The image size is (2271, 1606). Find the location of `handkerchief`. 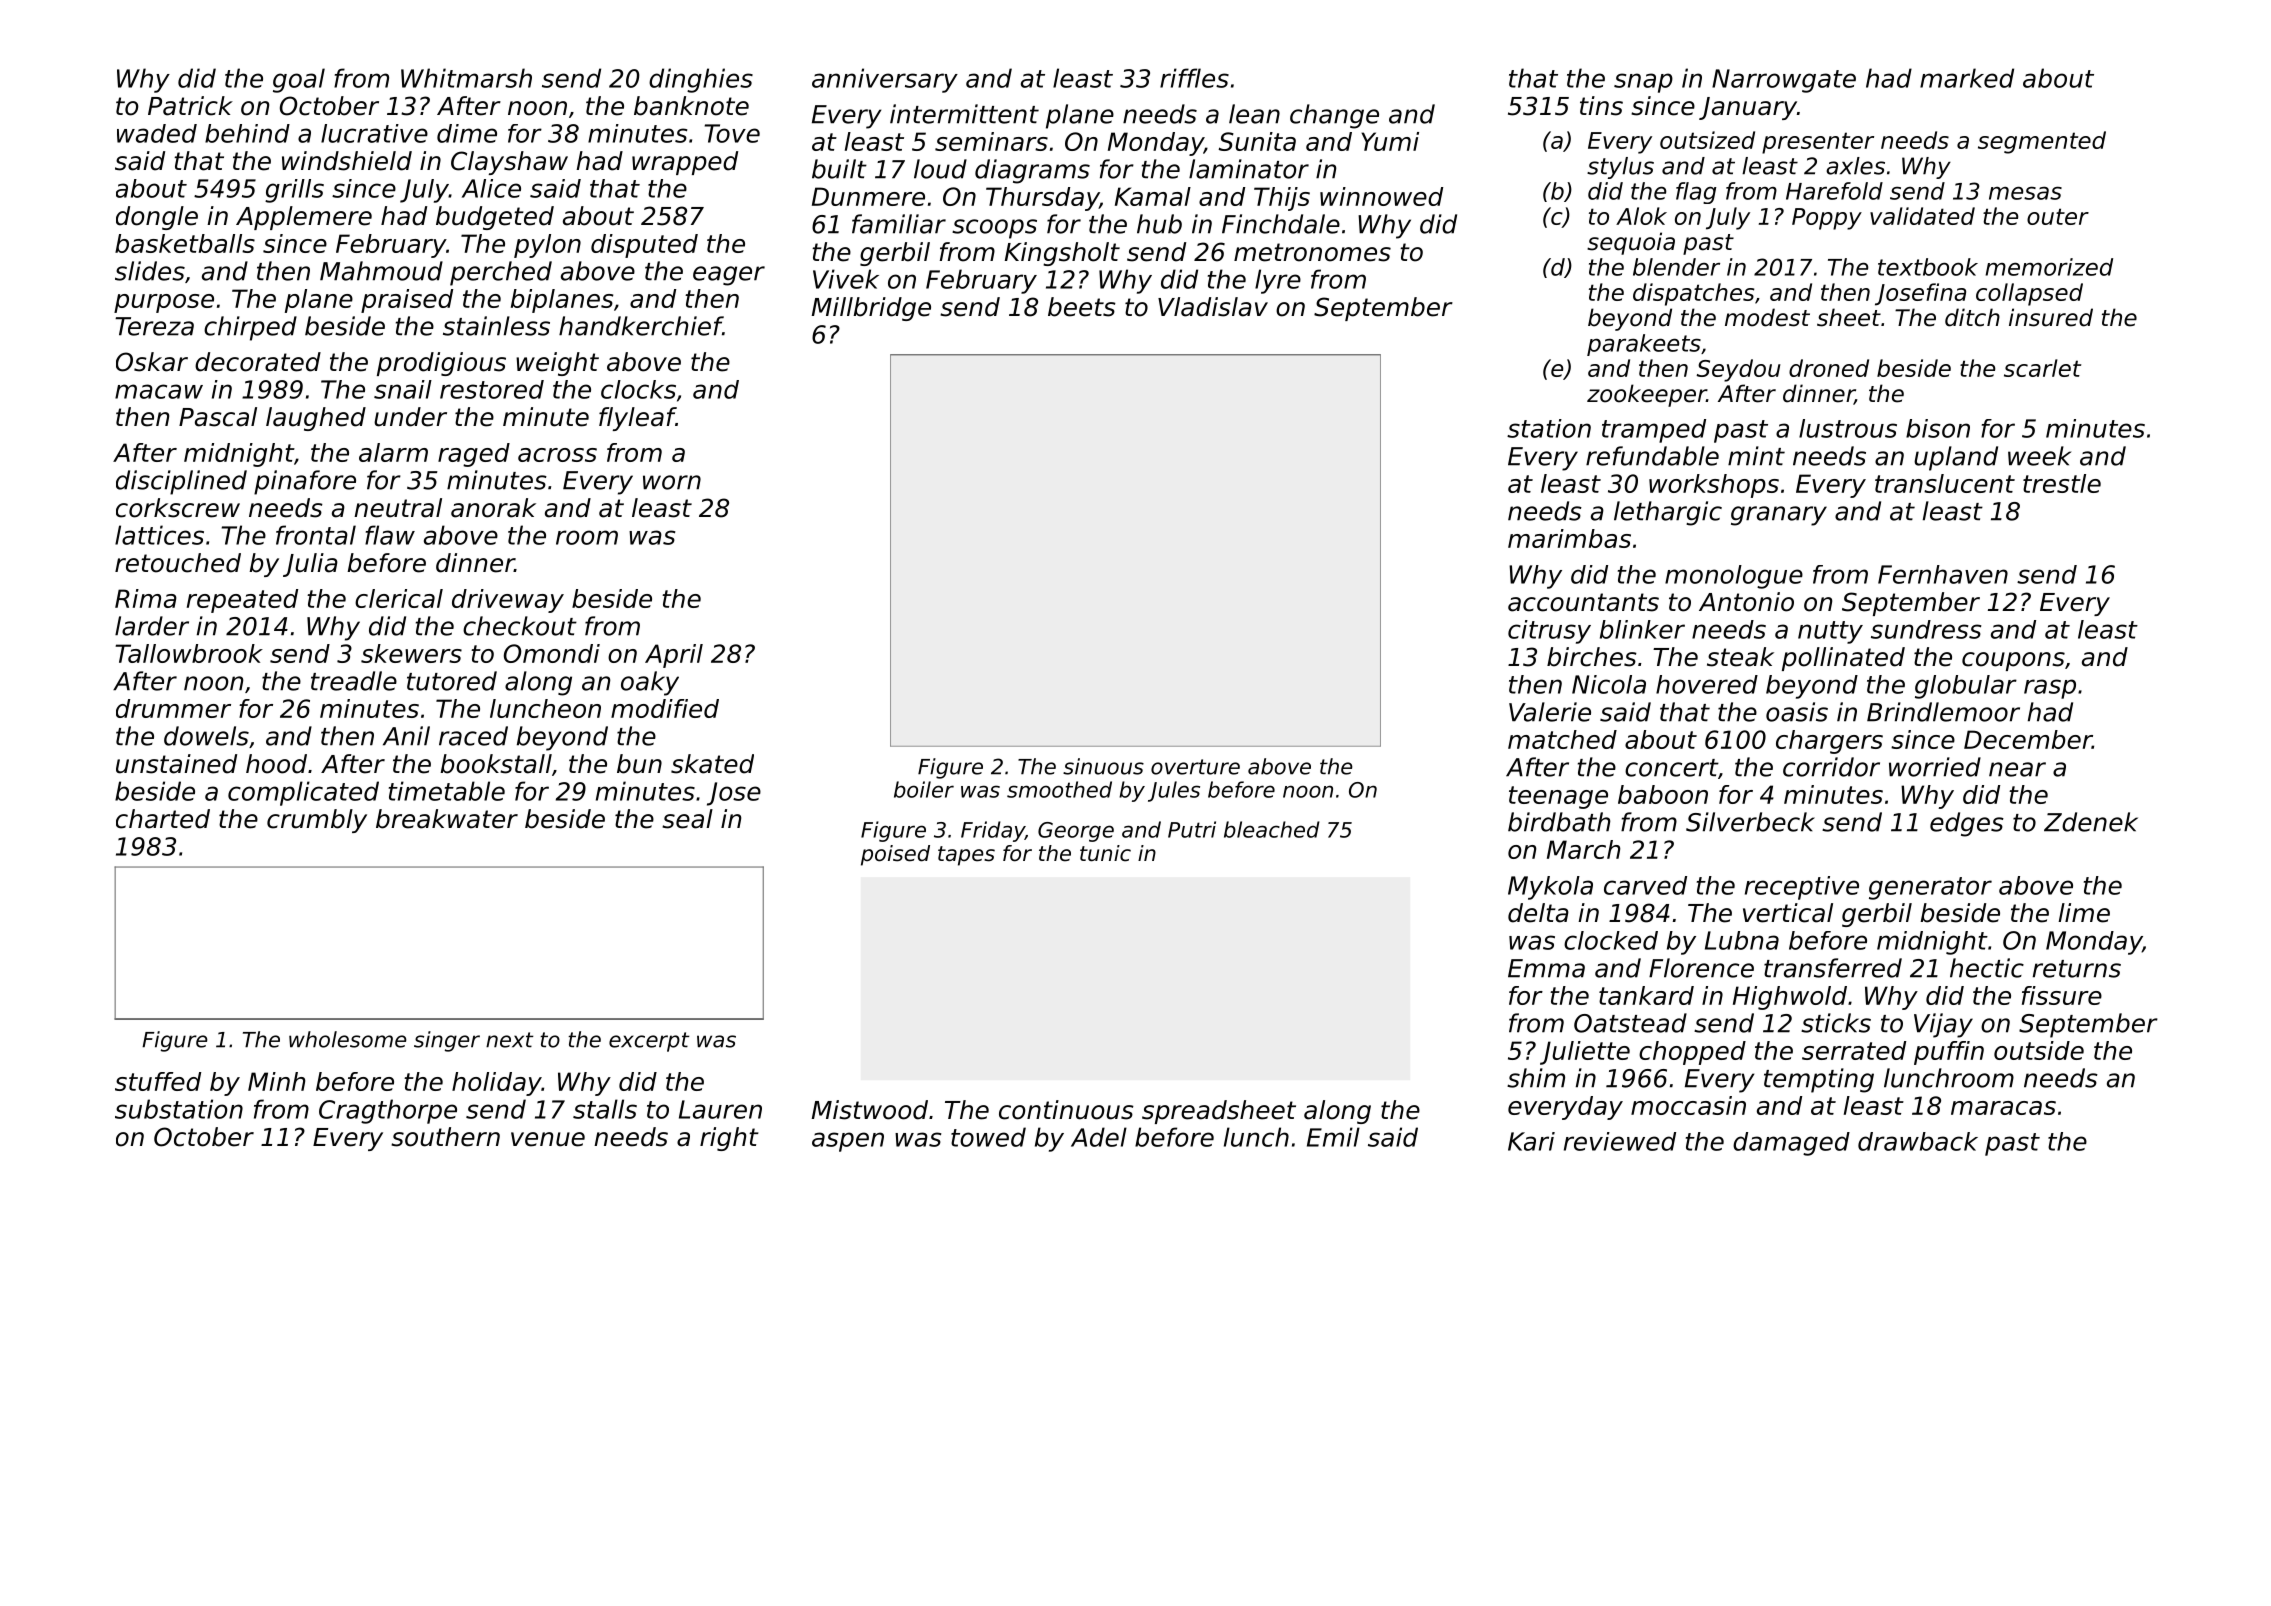

handkerchief is located at coordinates (641, 326).
